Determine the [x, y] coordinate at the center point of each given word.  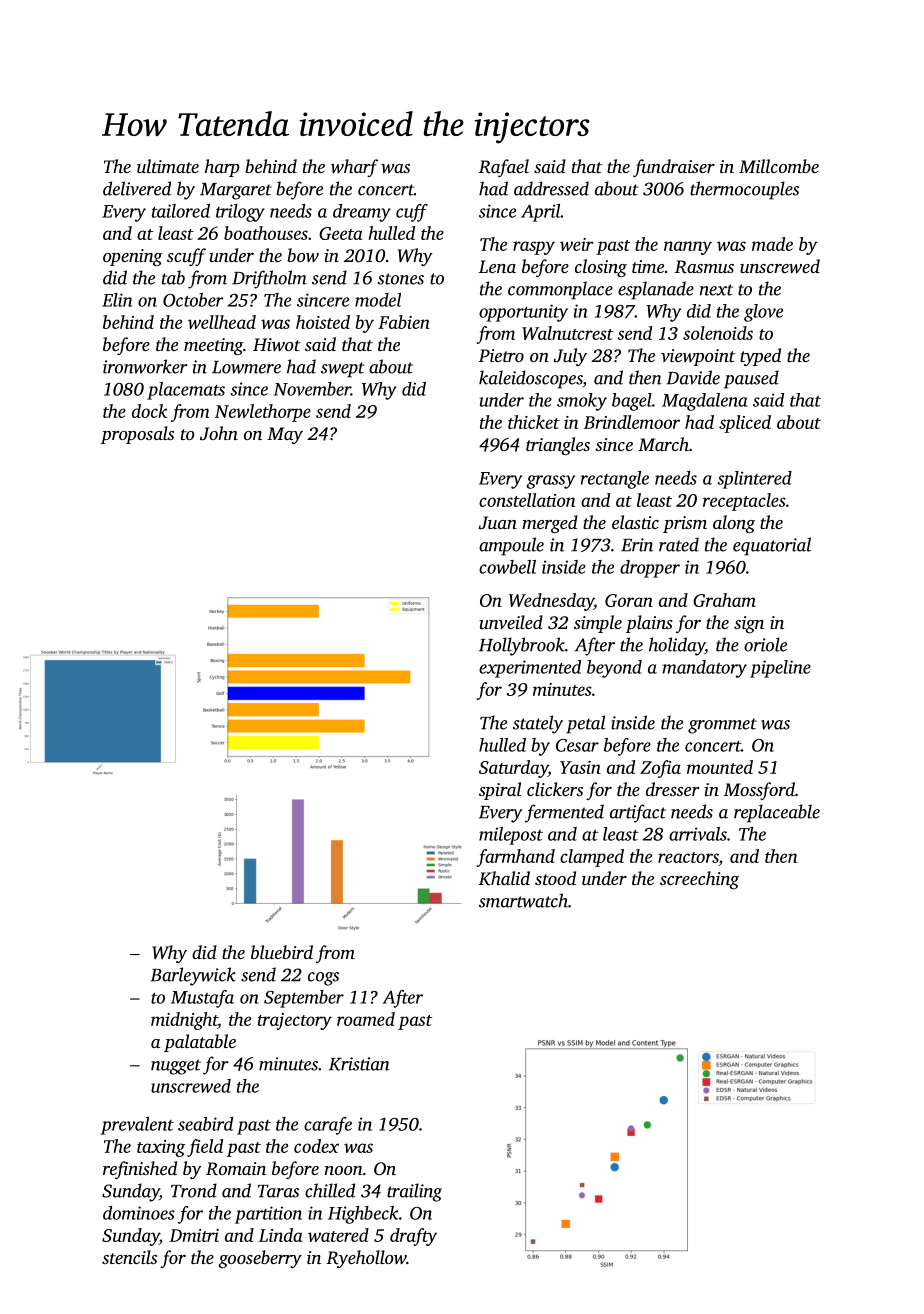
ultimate [168, 166]
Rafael [504, 168]
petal [586, 724]
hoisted [323, 322]
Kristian [359, 1064]
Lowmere [246, 367]
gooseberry [260, 1259]
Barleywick [193, 976]
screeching [699, 880]
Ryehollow [366, 1259]
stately [538, 724]
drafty [413, 1237]
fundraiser [674, 168]
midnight [184, 1021]
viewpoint [698, 357]
